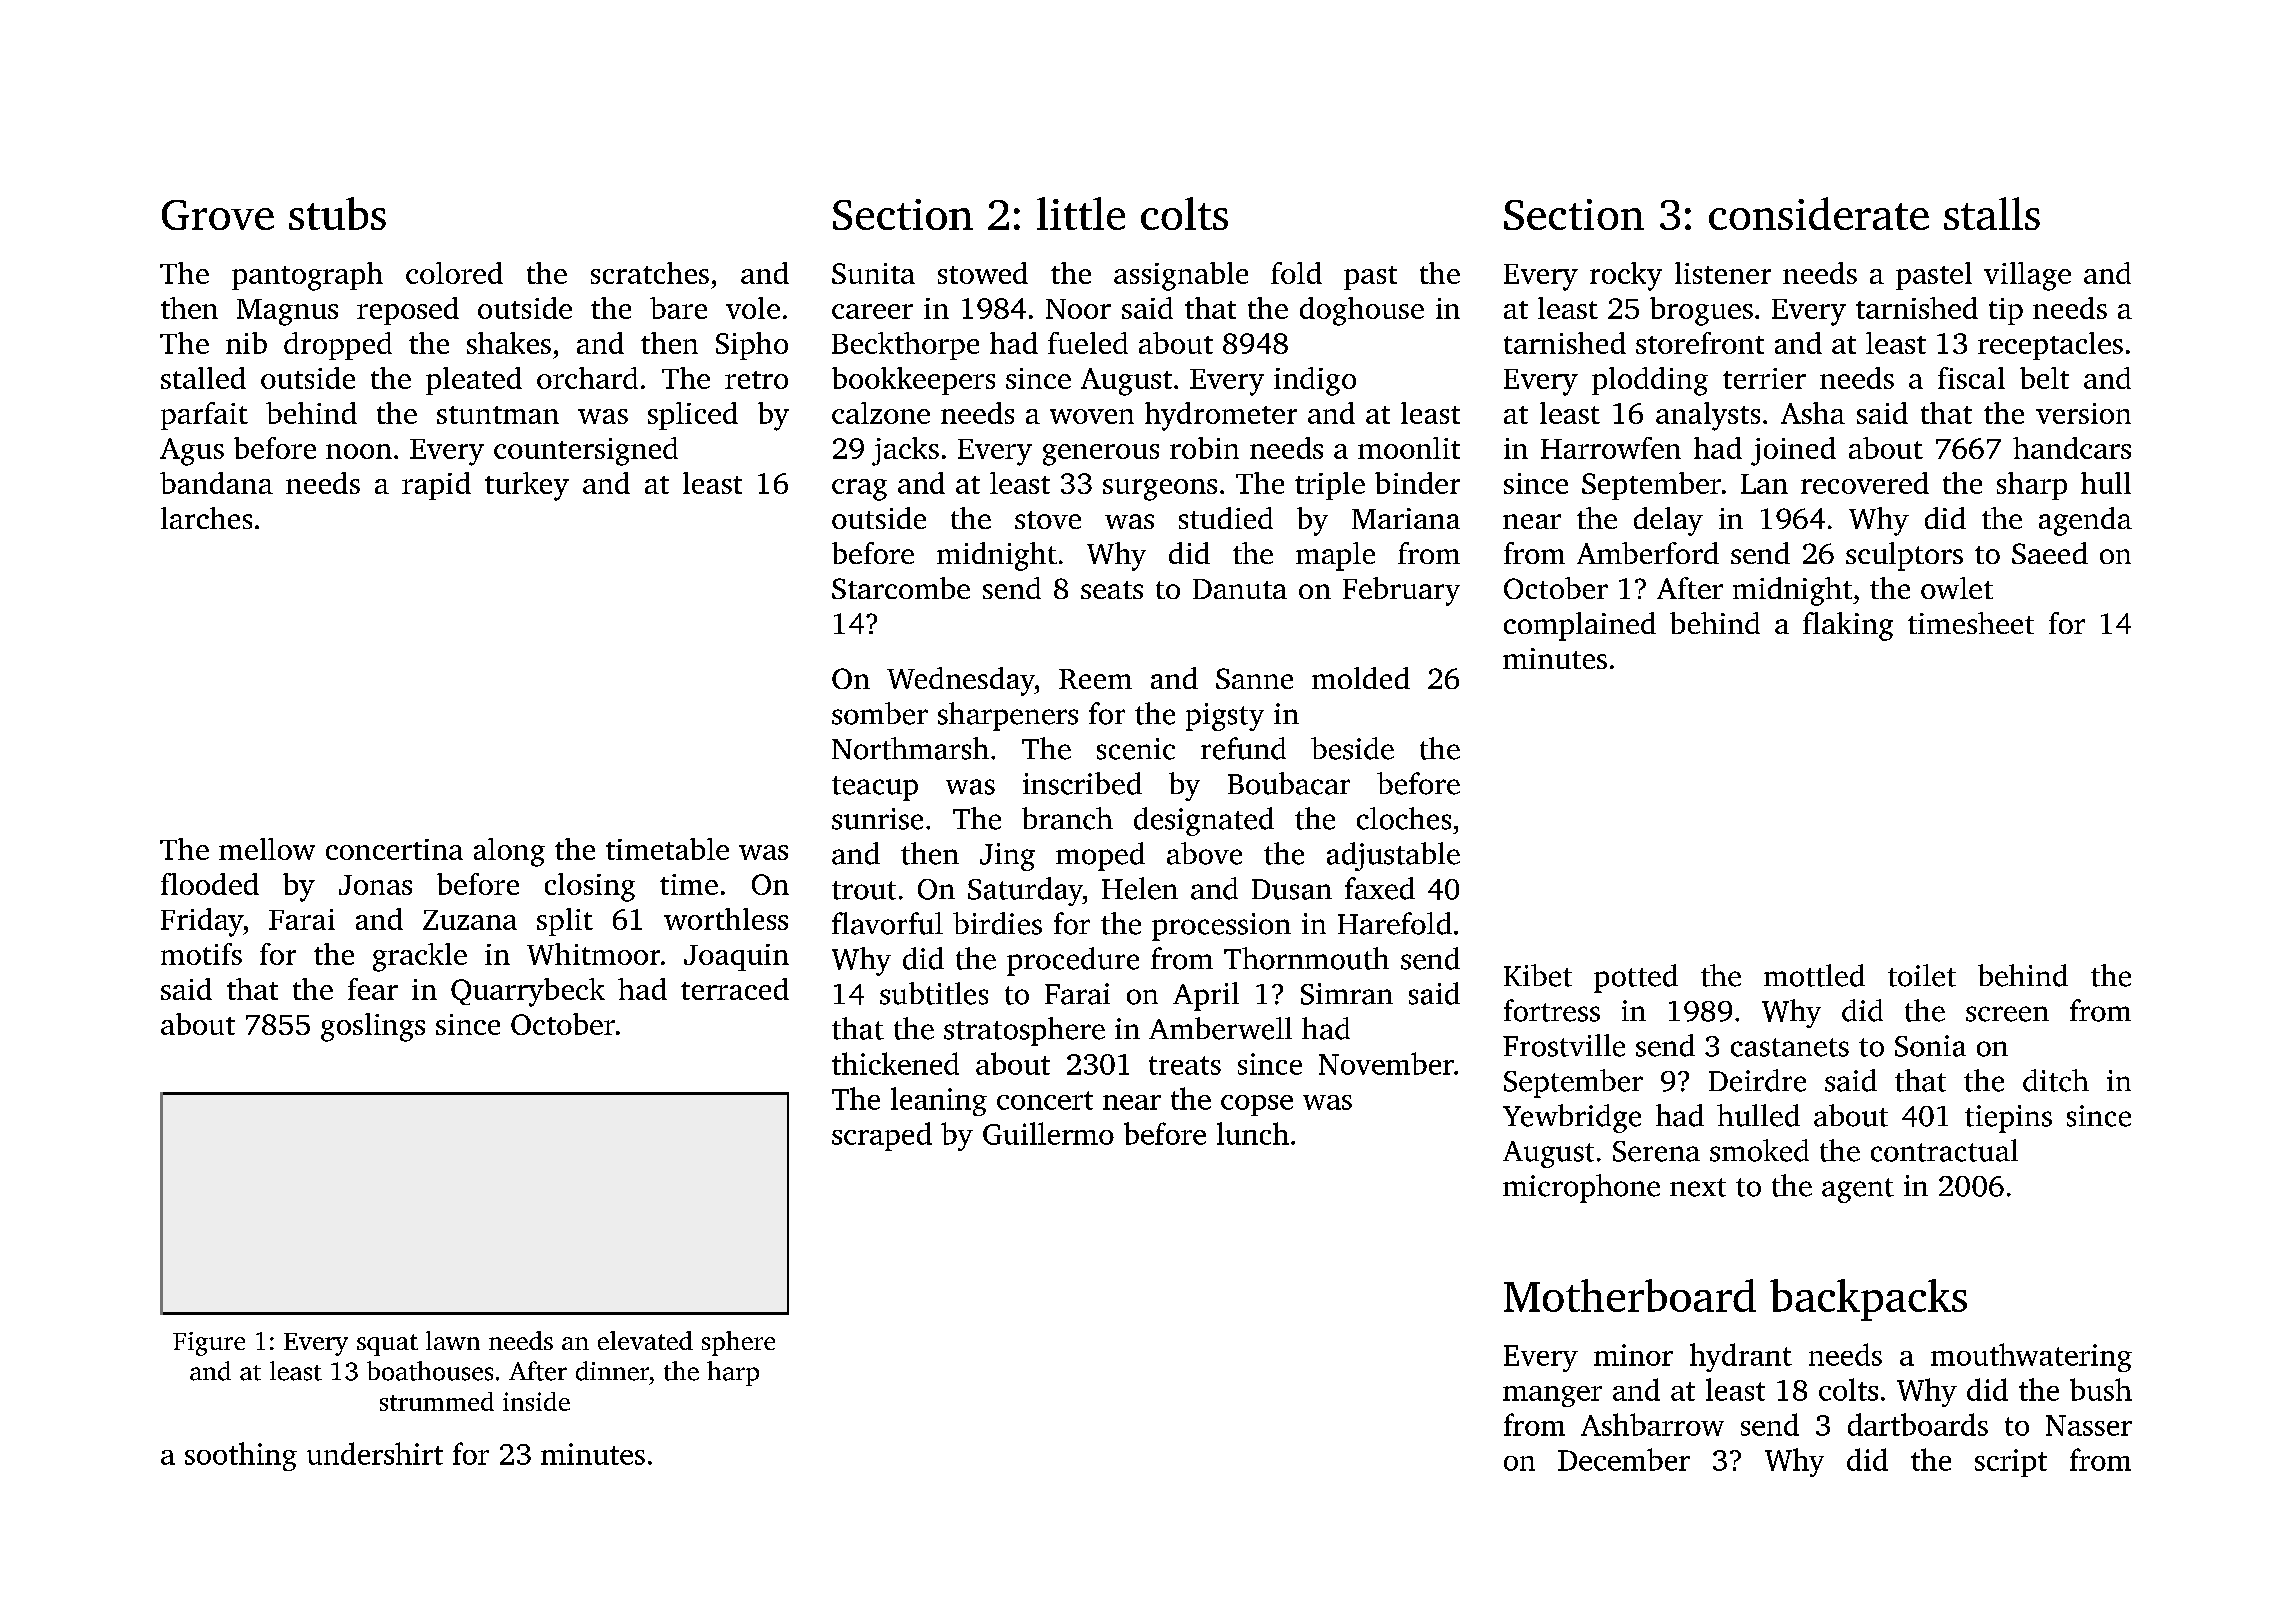 Image resolution: width=2292 pixels, height=1620 pixels. I want to click on moonlit, so click(1409, 448).
